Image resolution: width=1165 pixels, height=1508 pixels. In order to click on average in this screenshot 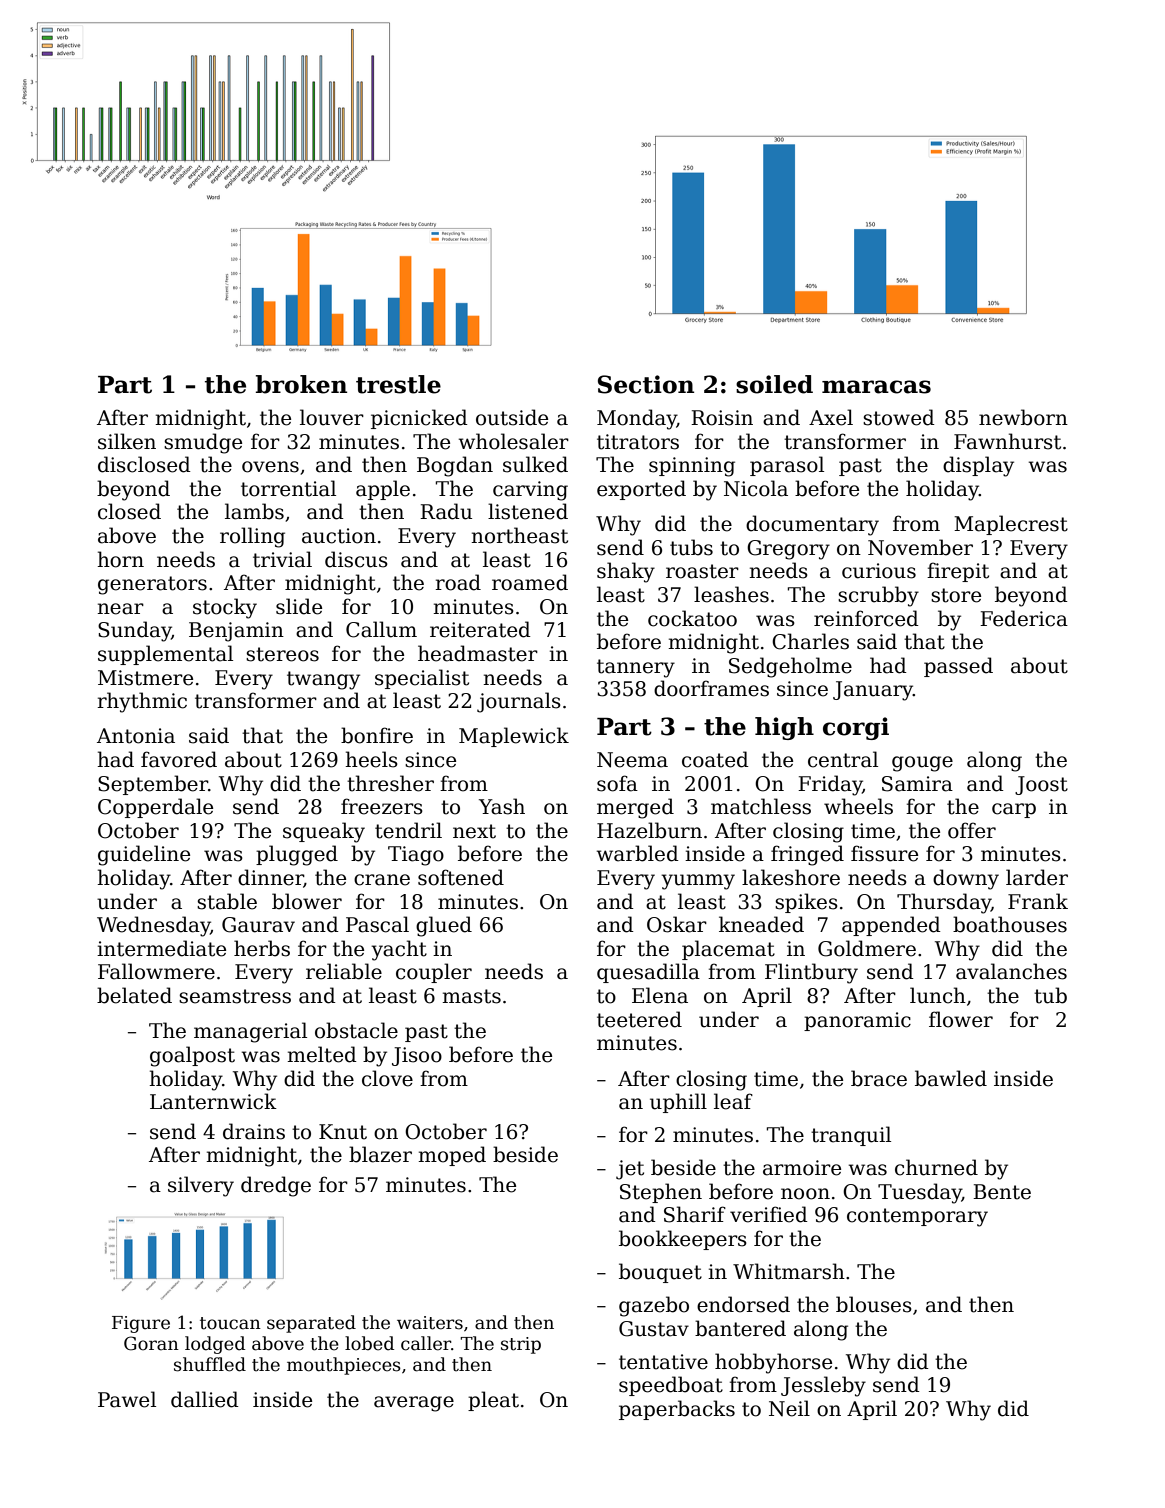, I will do `click(414, 1404)`.
